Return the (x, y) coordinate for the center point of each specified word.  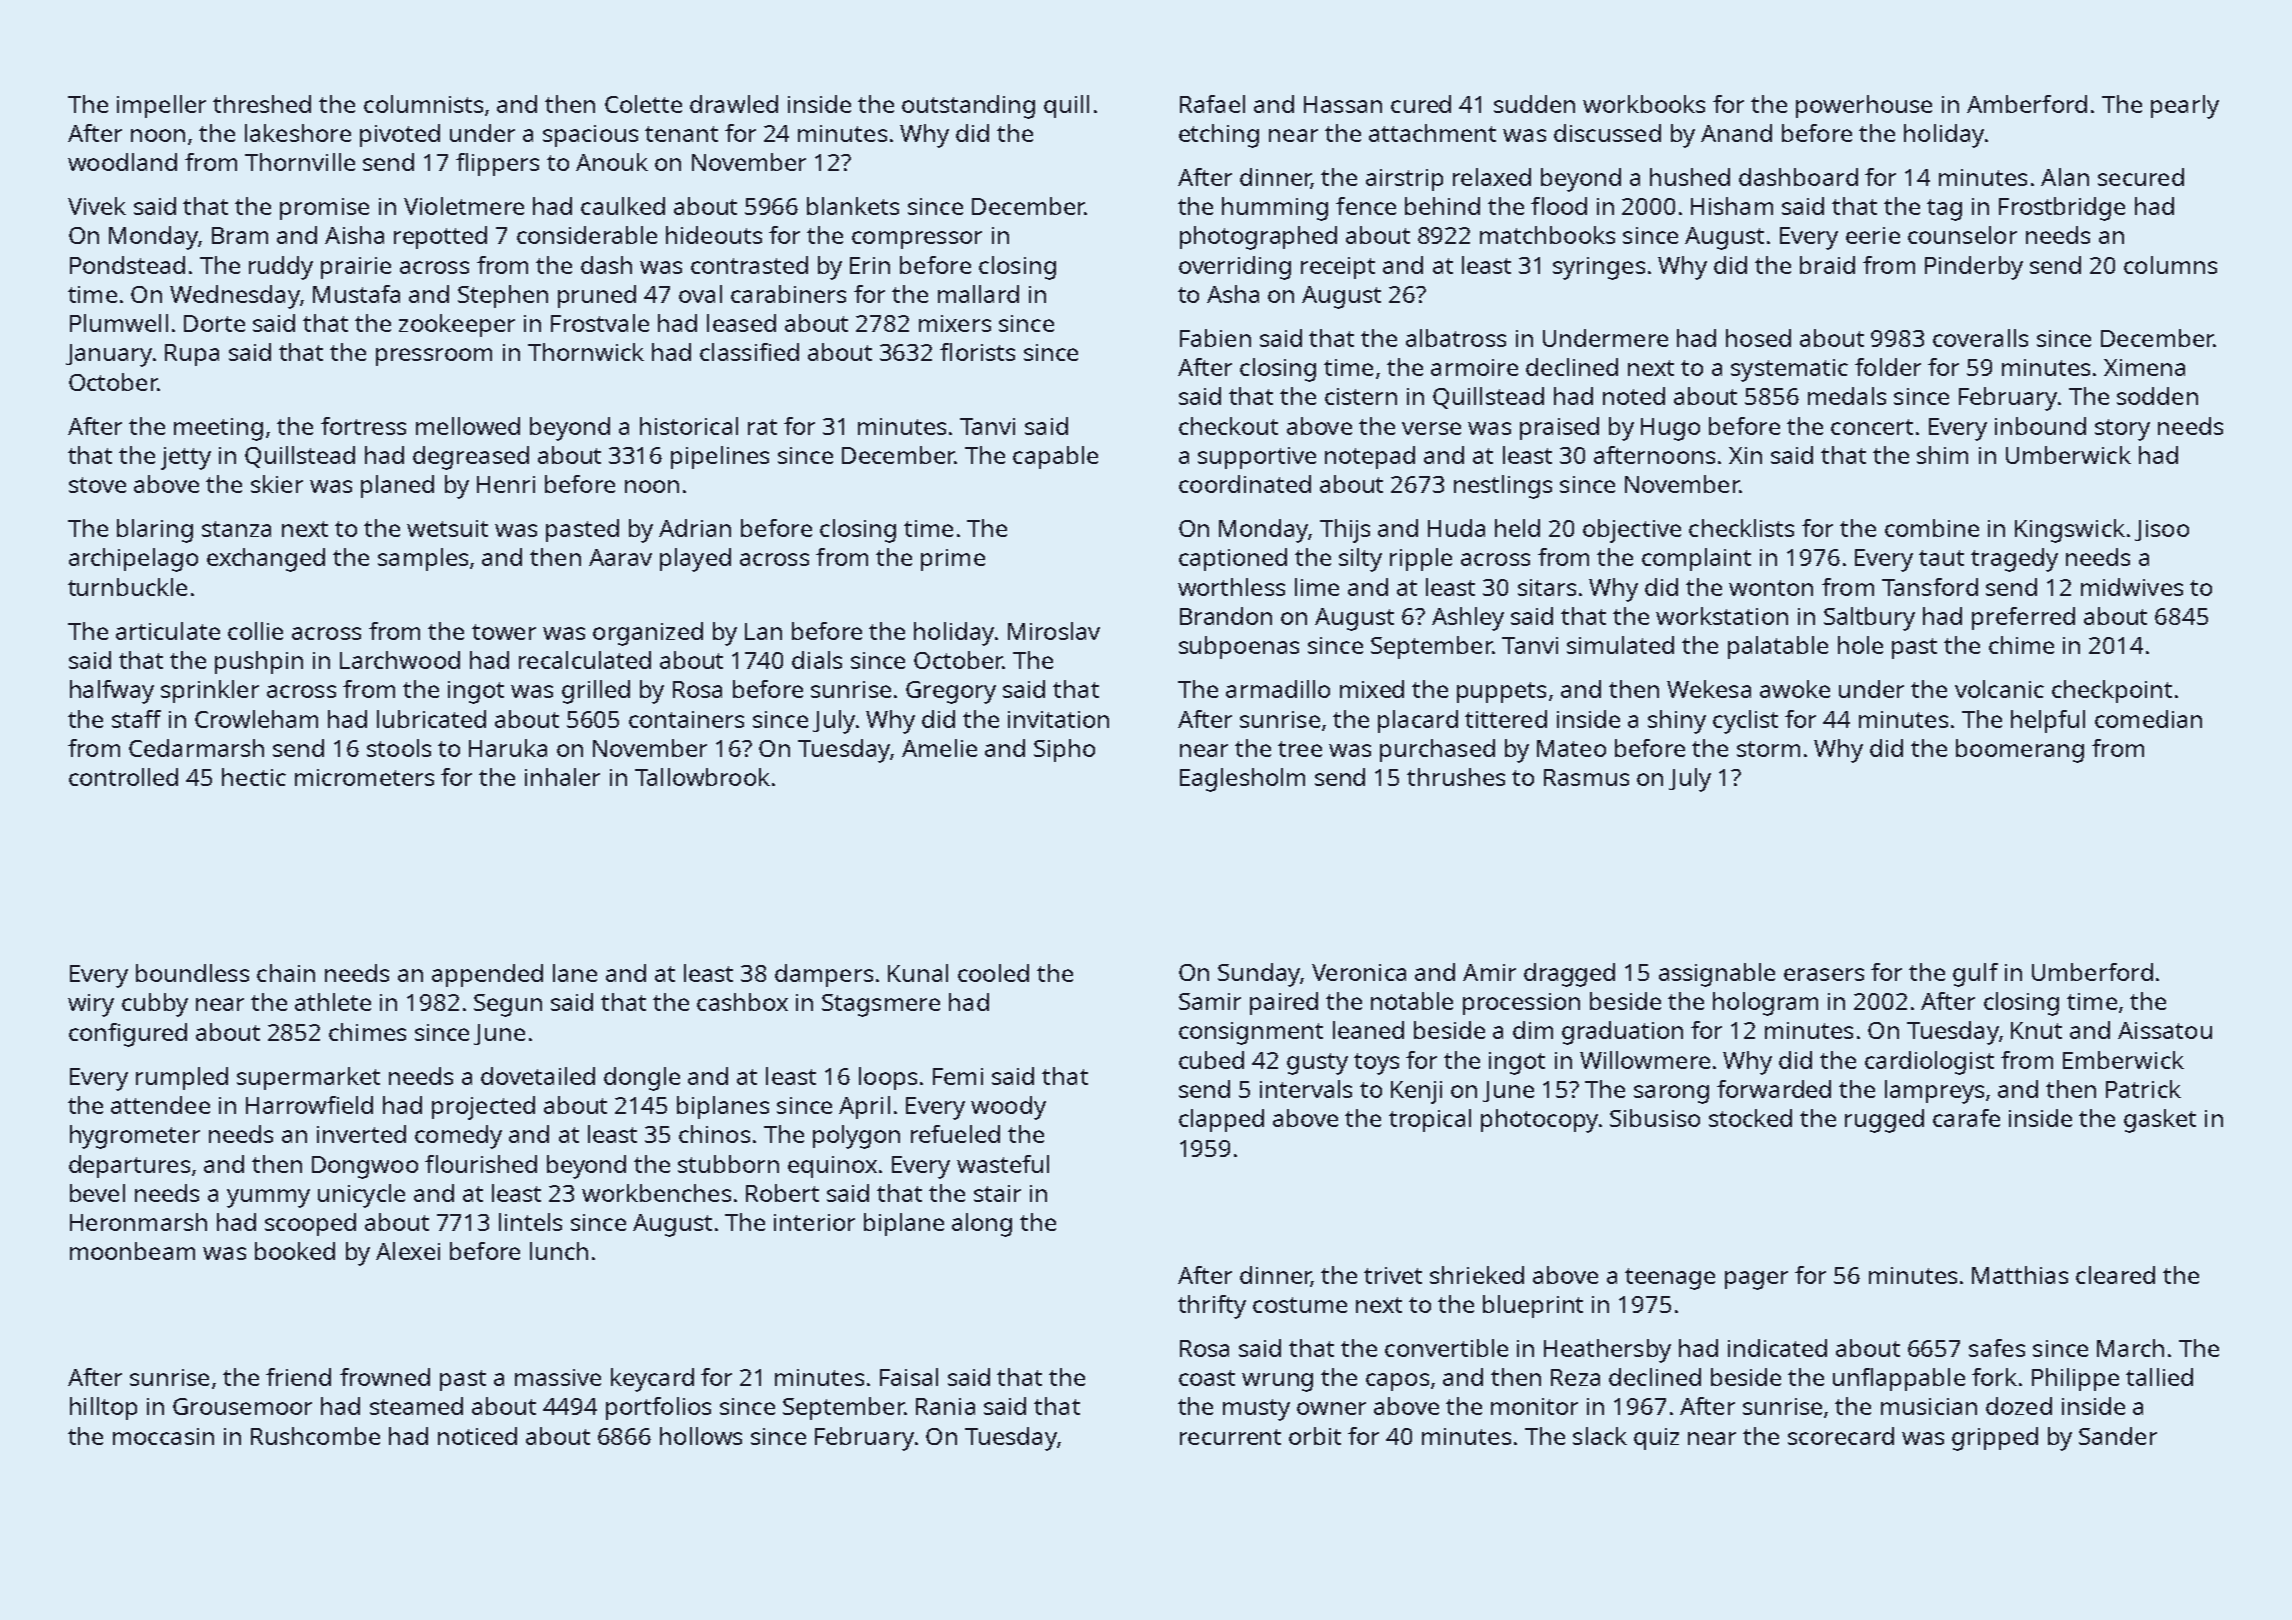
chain (286, 973)
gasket (2160, 1121)
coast (1207, 1378)
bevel (97, 1193)
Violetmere (464, 206)
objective (1632, 531)
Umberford (2092, 972)
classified (749, 352)
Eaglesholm (1242, 780)
